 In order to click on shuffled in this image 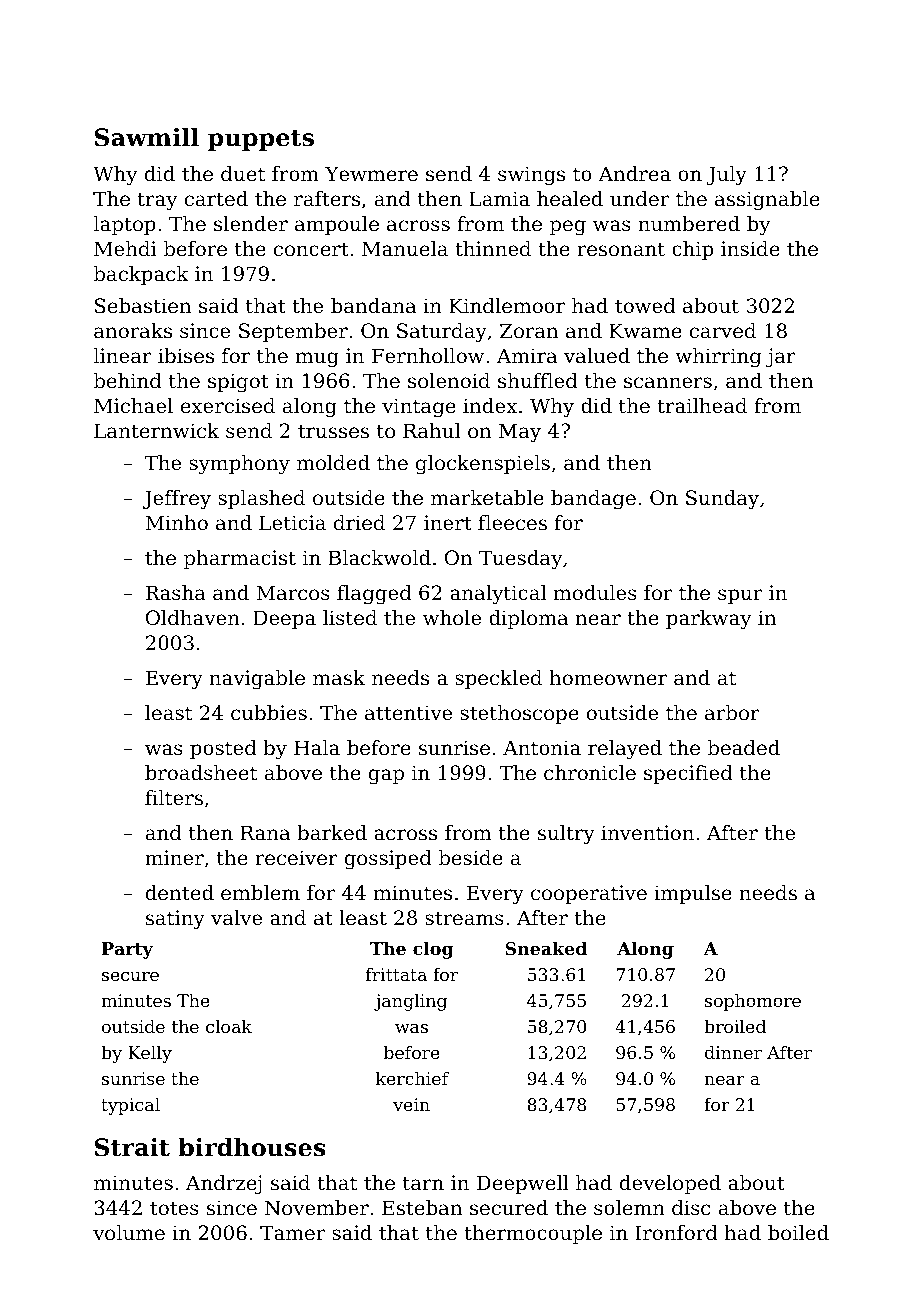, I will do `click(538, 381)`.
